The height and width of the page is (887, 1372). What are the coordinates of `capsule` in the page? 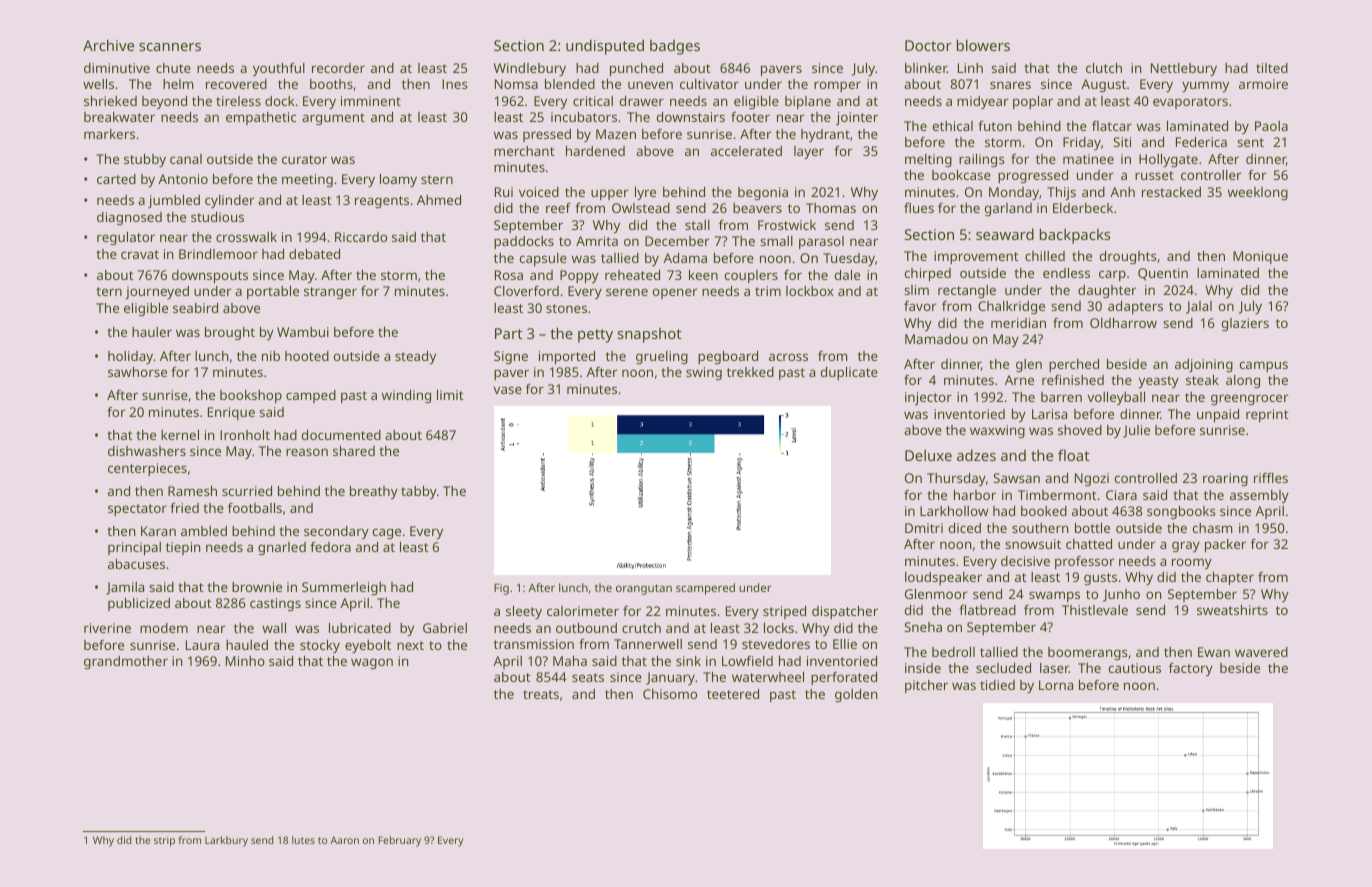 It's located at (543, 259).
